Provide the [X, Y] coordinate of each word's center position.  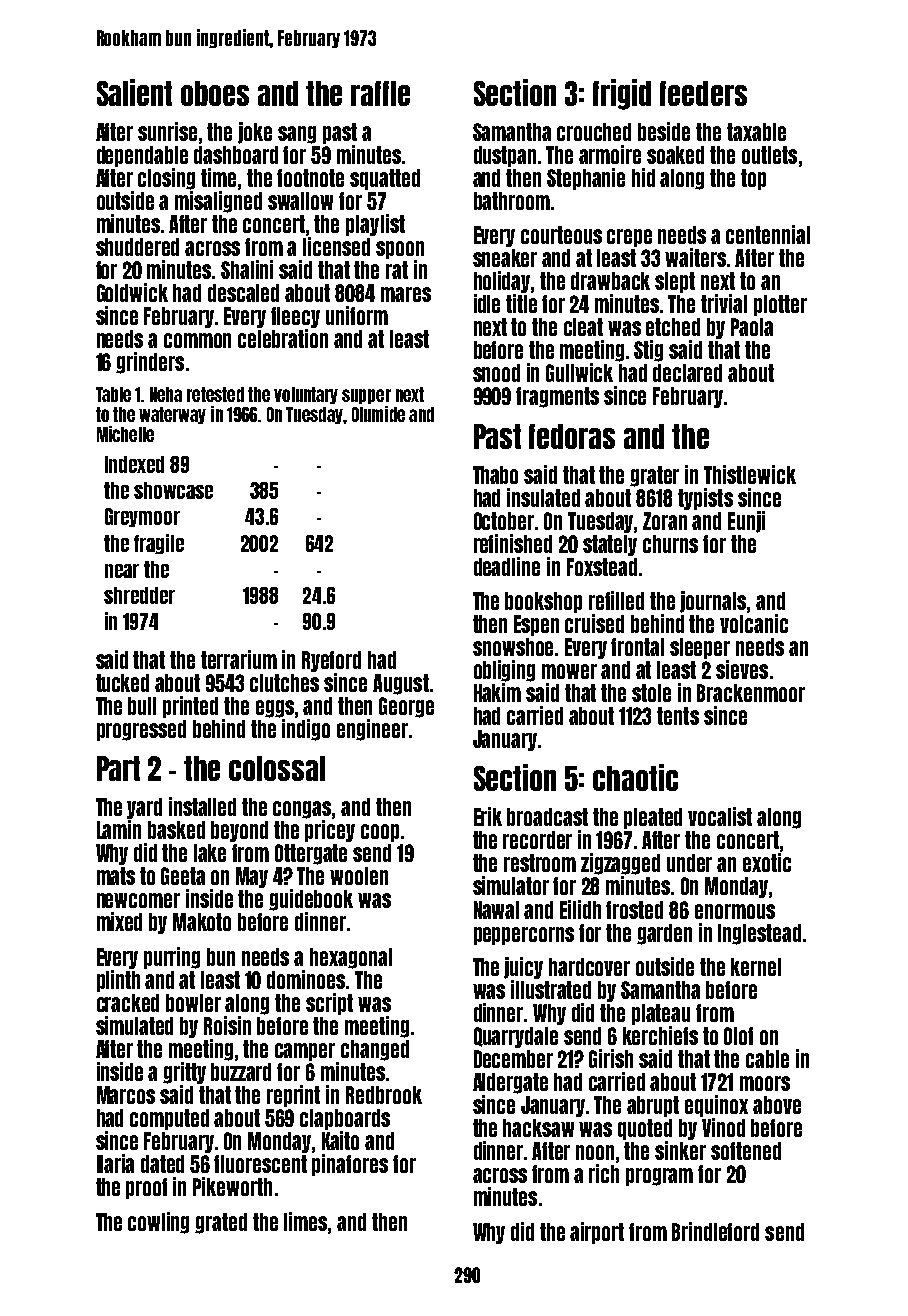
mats [116, 876]
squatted [385, 179]
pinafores [350, 1165]
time [218, 177]
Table [113, 394]
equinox [716, 1106]
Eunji [746, 522]
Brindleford [715, 1231]
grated [221, 1223]
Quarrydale [516, 1037]
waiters [695, 257]
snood [496, 373]
